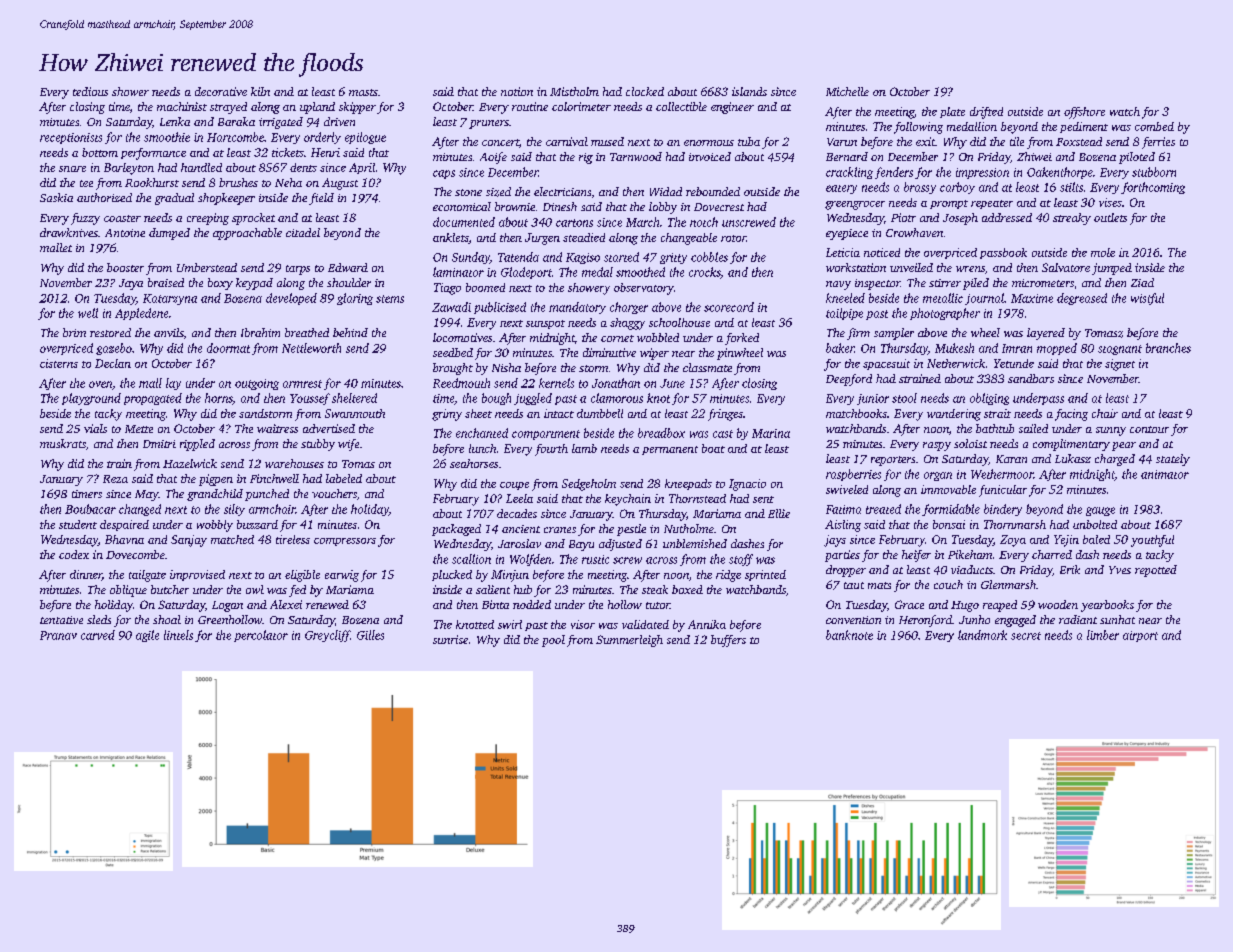 The image size is (1233, 952). What do you see at coordinates (629, 641) in the document?
I see `Summerleigh` at bounding box center [629, 641].
